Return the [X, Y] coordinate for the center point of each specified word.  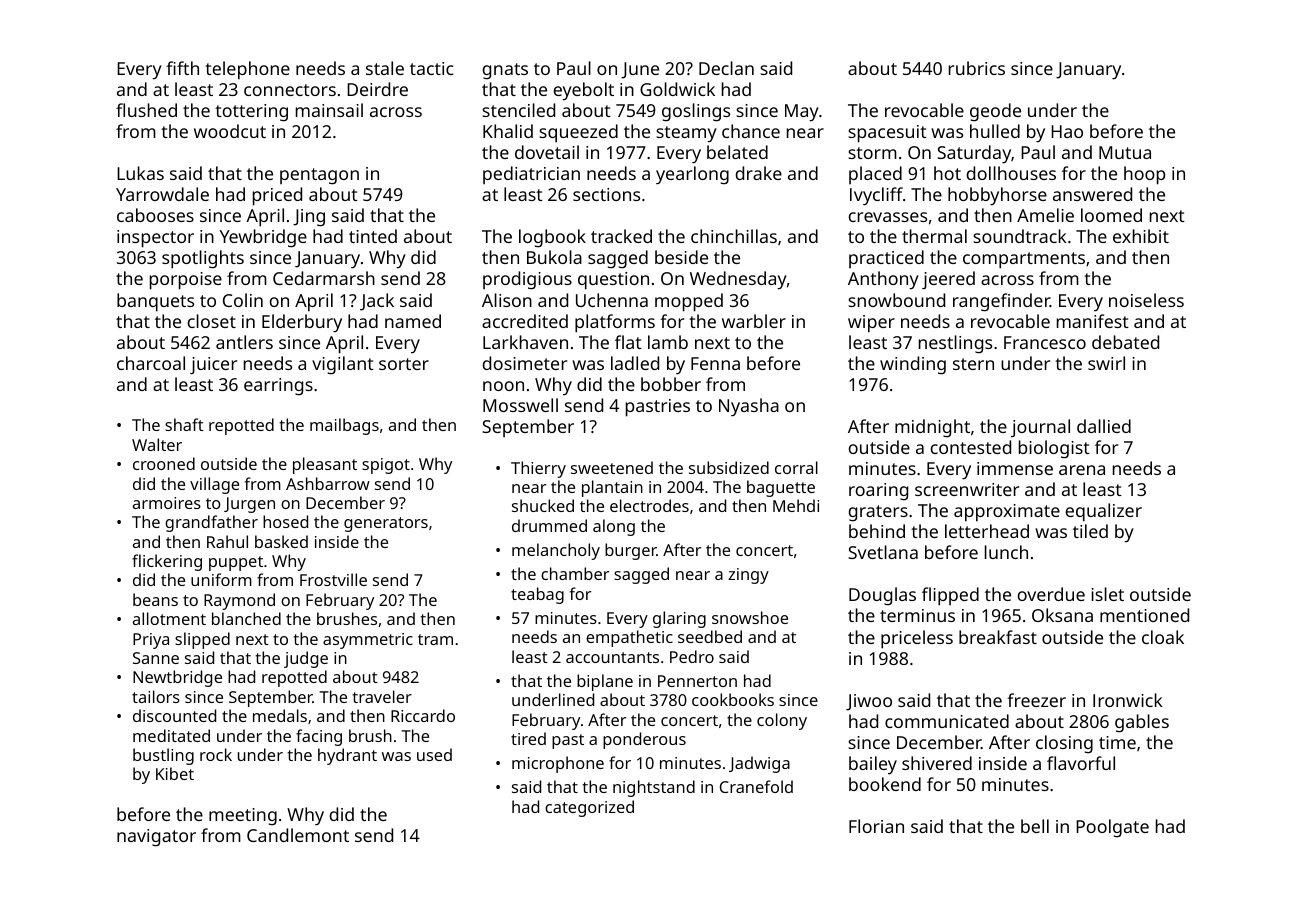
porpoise [186, 281]
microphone [558, 764]
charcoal [151, 363]
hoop [1144, 175]
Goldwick [677, 89]
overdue [1051, 594]
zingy [748, 576]
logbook [552, 238]
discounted [174, 715]
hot [947, 173]
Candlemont [298, 835]
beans [155, 599]
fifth [182, 68]
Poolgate [1112, 828]
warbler [754, 321]
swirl [1106, 363]
